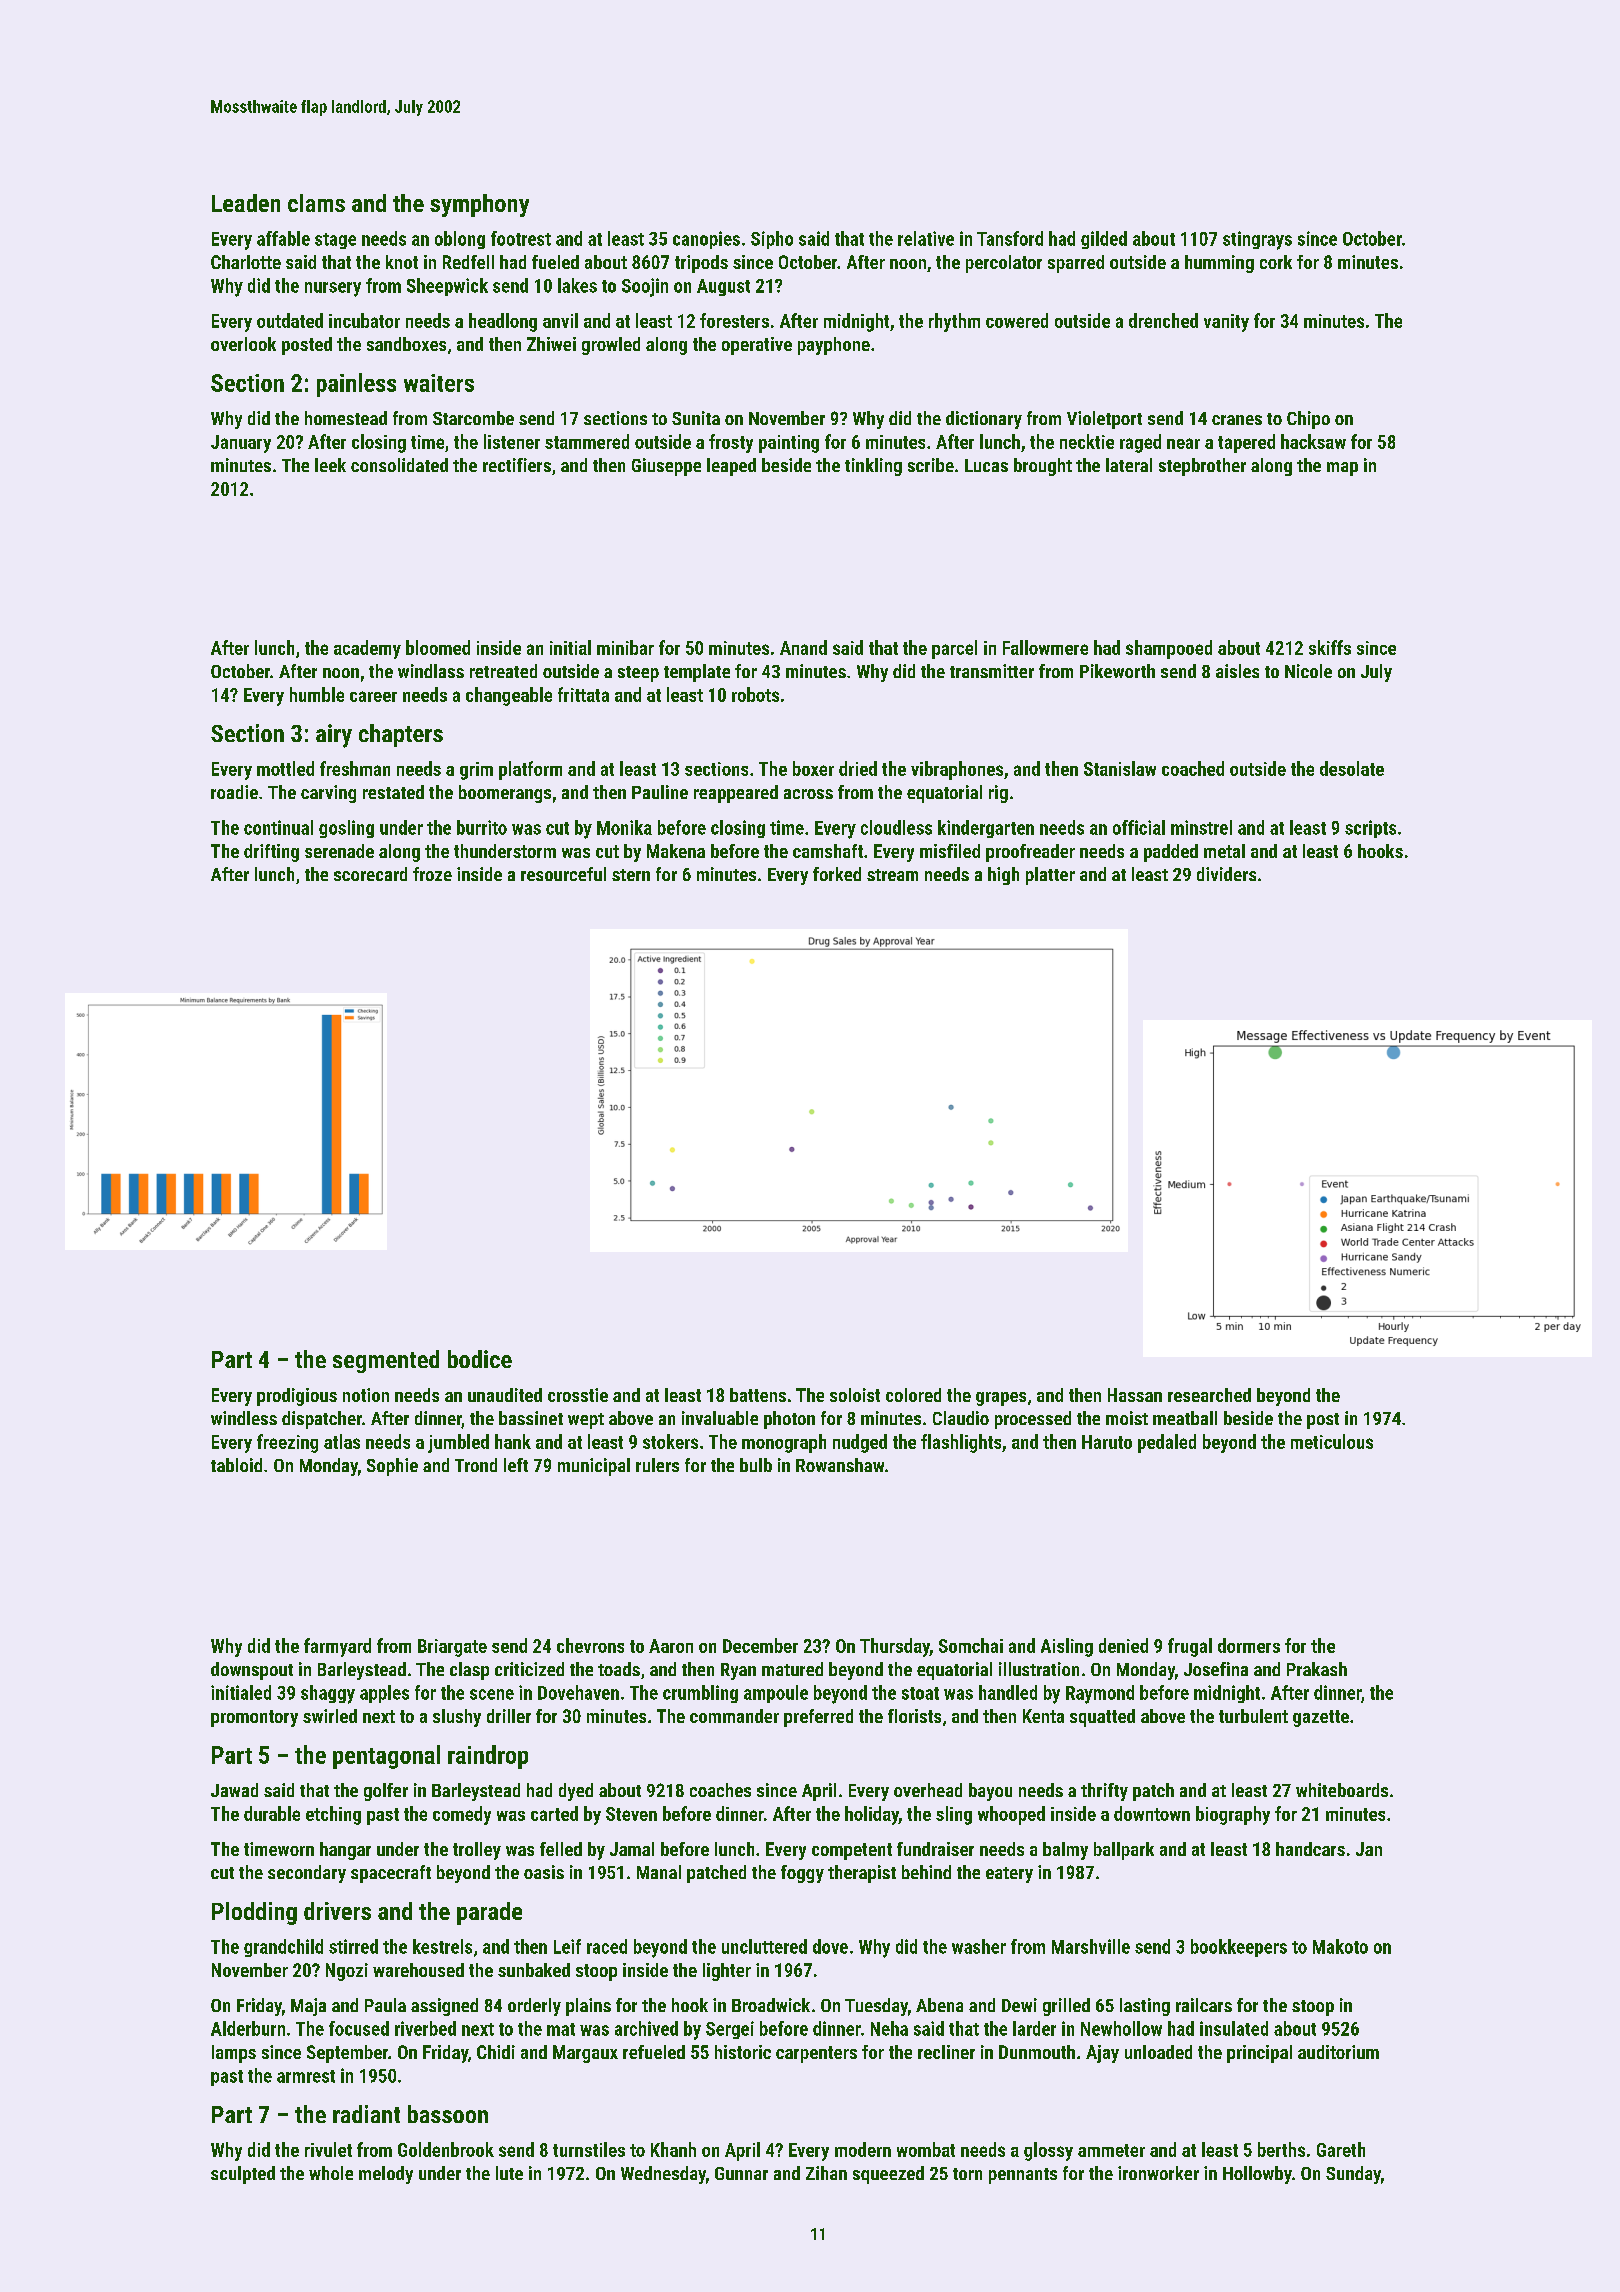  What do you see at coordinates (926, 238) in the page?
I see `relative` at bounding box center [926, 238].
